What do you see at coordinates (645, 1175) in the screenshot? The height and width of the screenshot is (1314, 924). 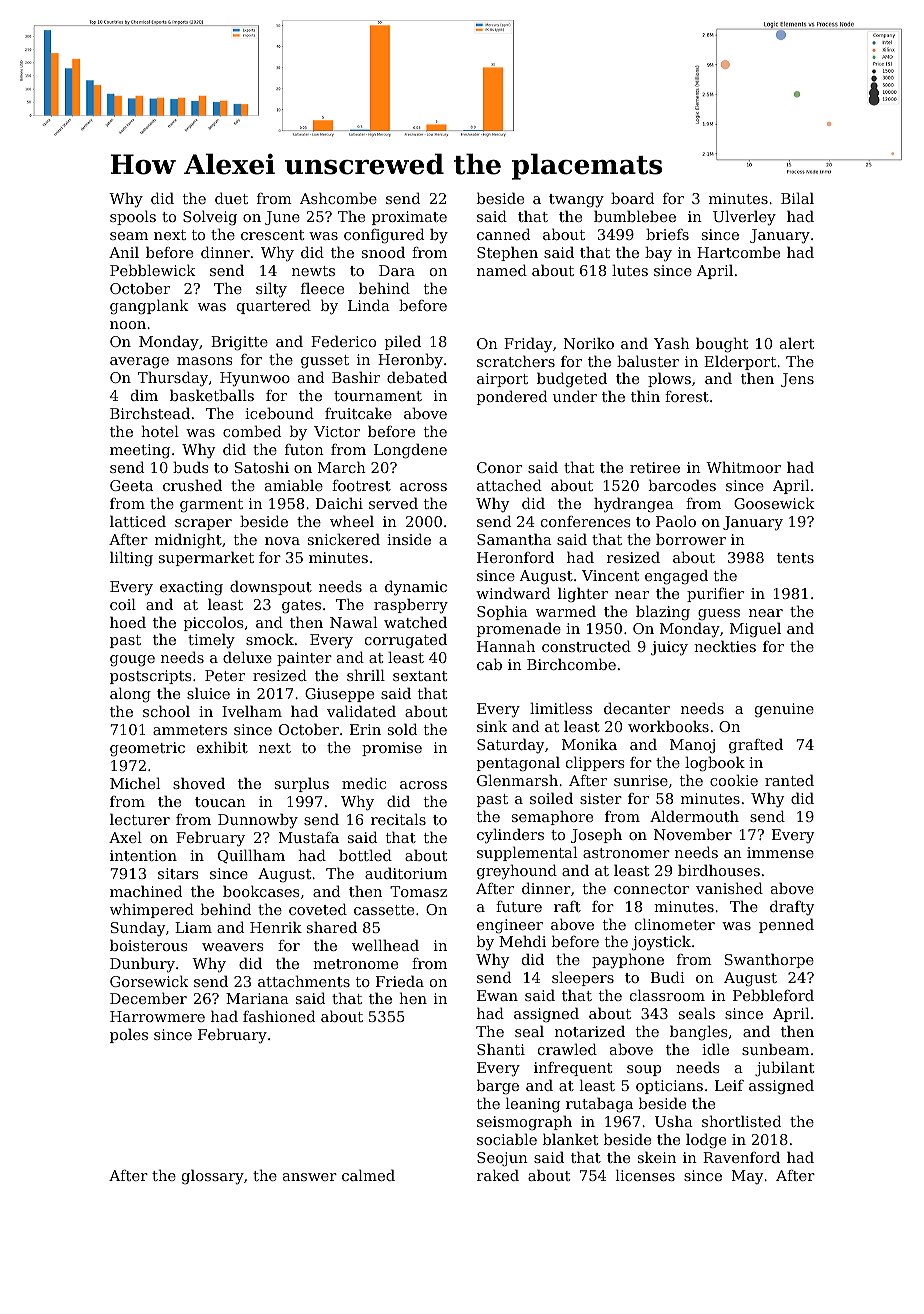 I see `licenses` at bounding box center [645, 1175].
